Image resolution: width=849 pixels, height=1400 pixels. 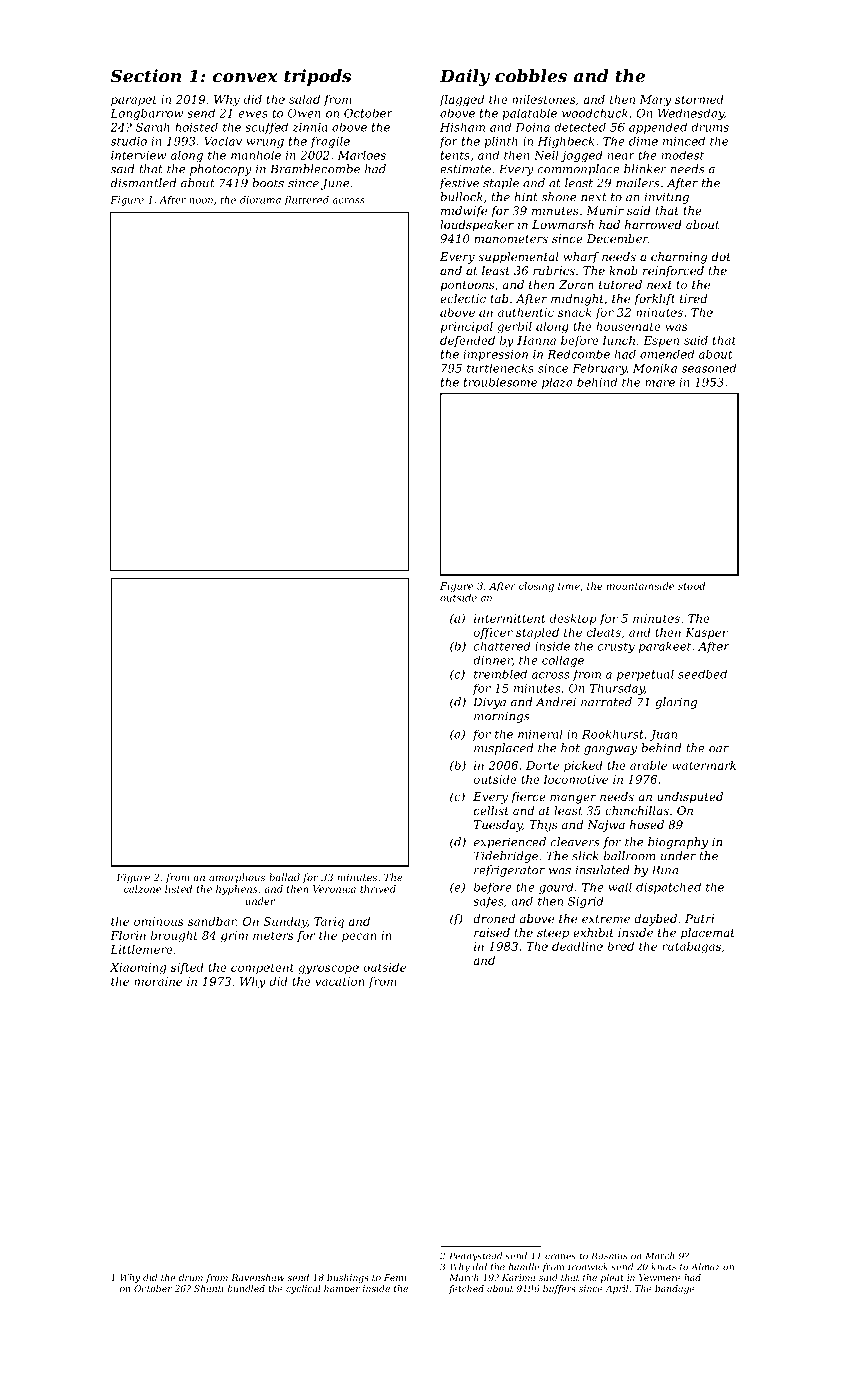 I want to click on noon, so click(x=201, y=201).
